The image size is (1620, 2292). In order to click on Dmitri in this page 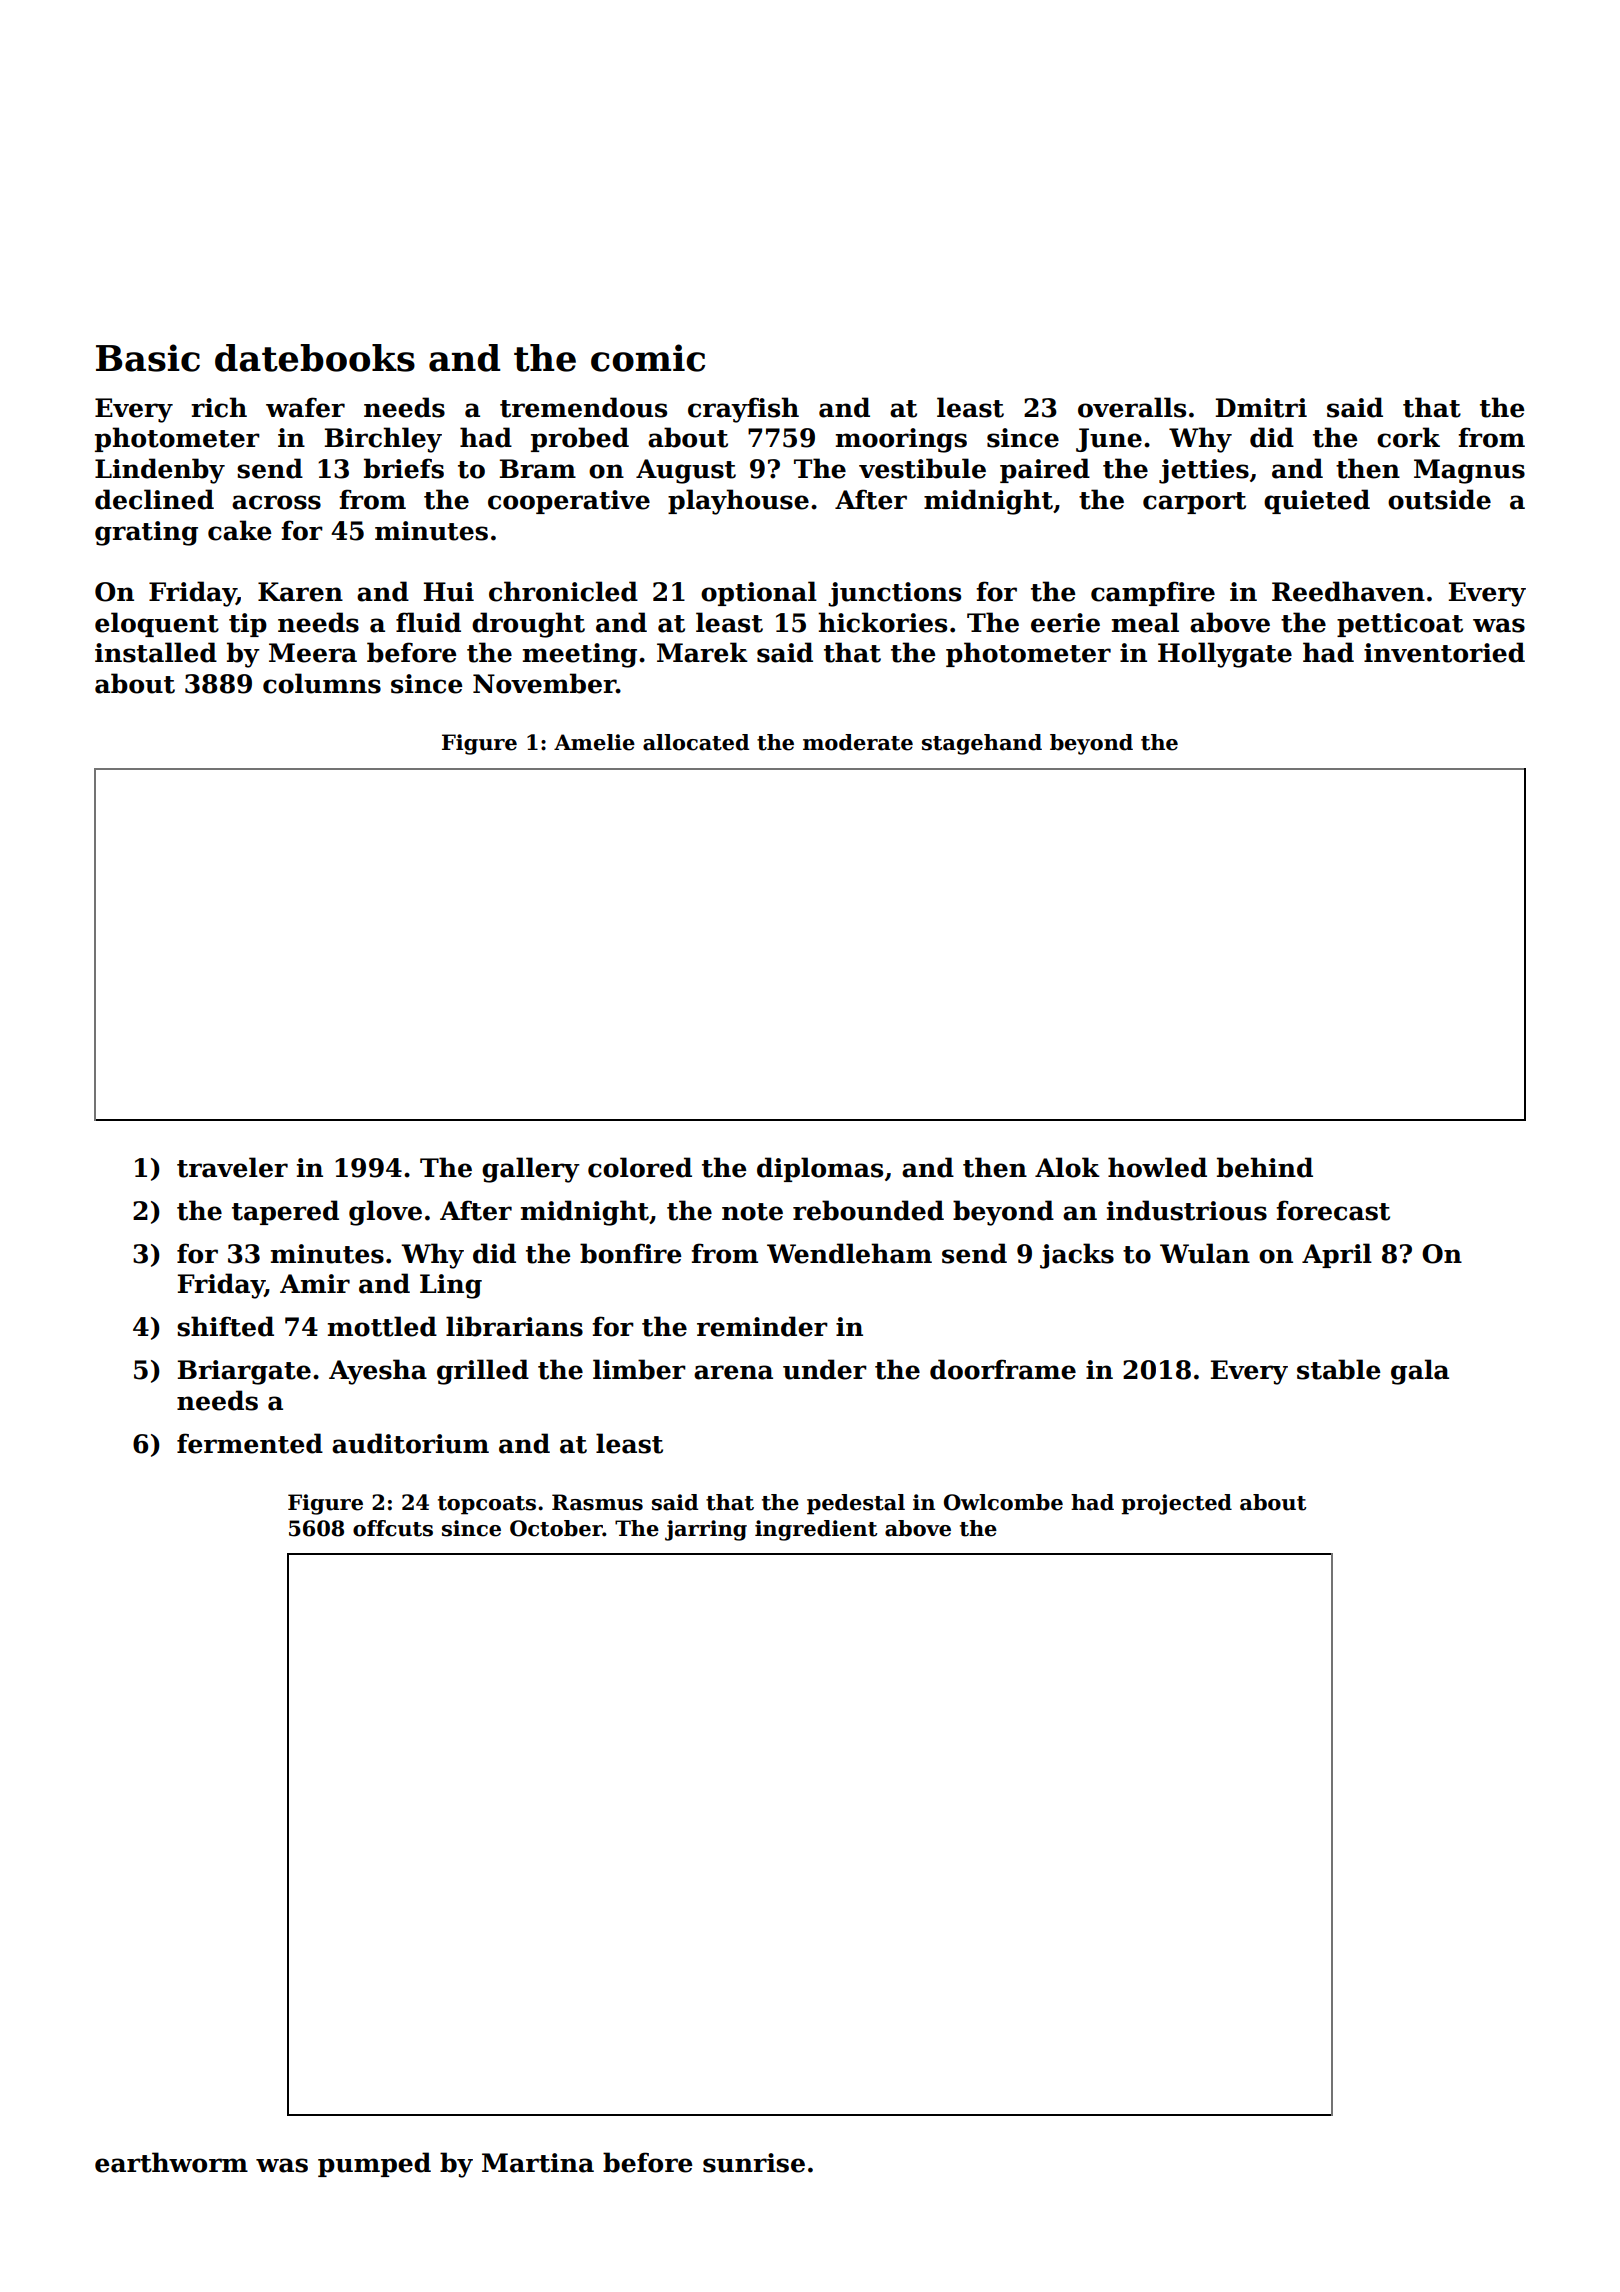, I will do `click(1261, 408)`.
